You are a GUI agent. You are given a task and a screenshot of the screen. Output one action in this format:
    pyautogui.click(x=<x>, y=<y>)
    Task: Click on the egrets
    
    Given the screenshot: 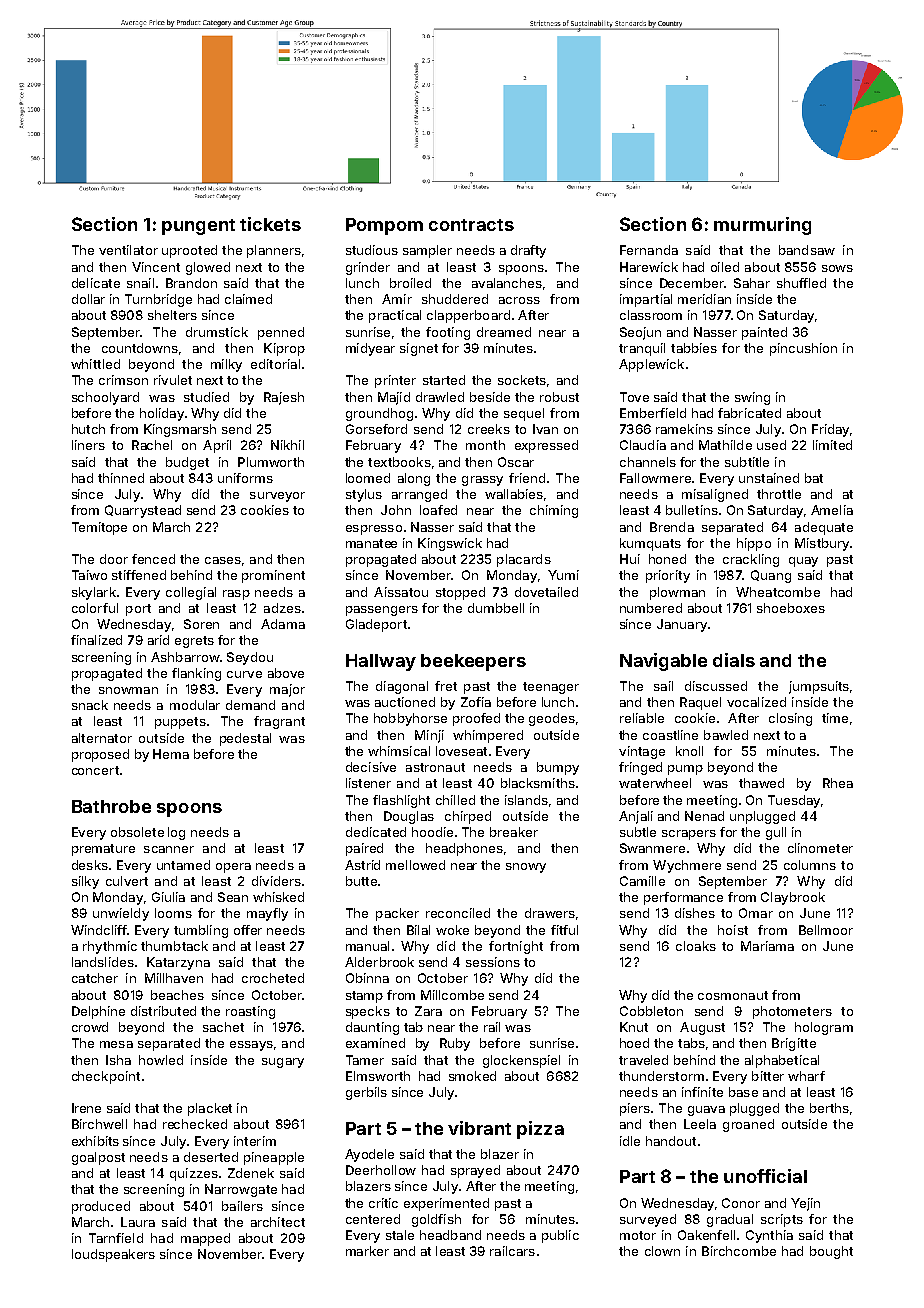 What is the action you would take?
    pyautogui.click(x=194, y=642)
